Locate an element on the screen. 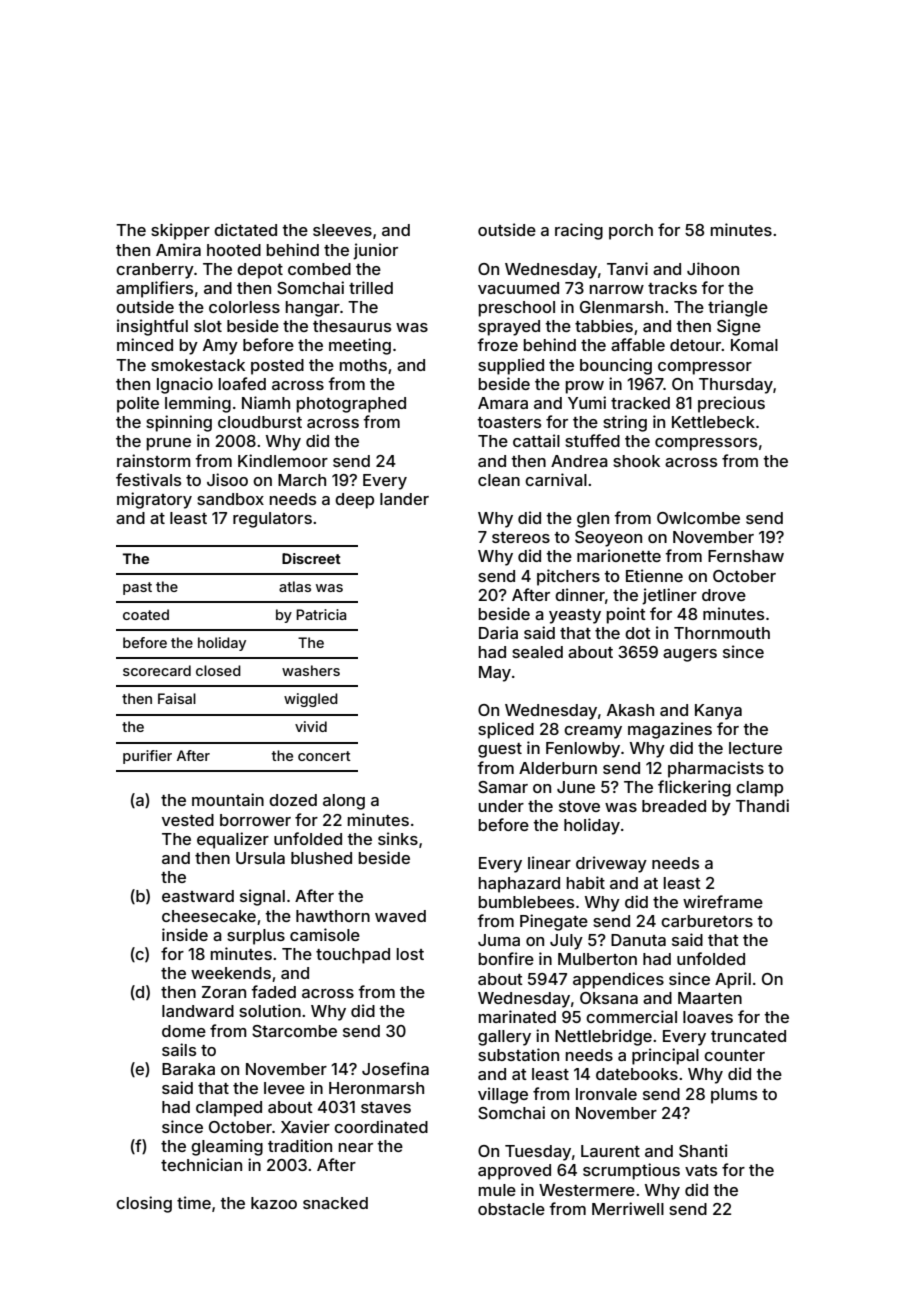 The height and width of the screenshot is (1316, 908). flickering is located at coordinates (694, 788).
